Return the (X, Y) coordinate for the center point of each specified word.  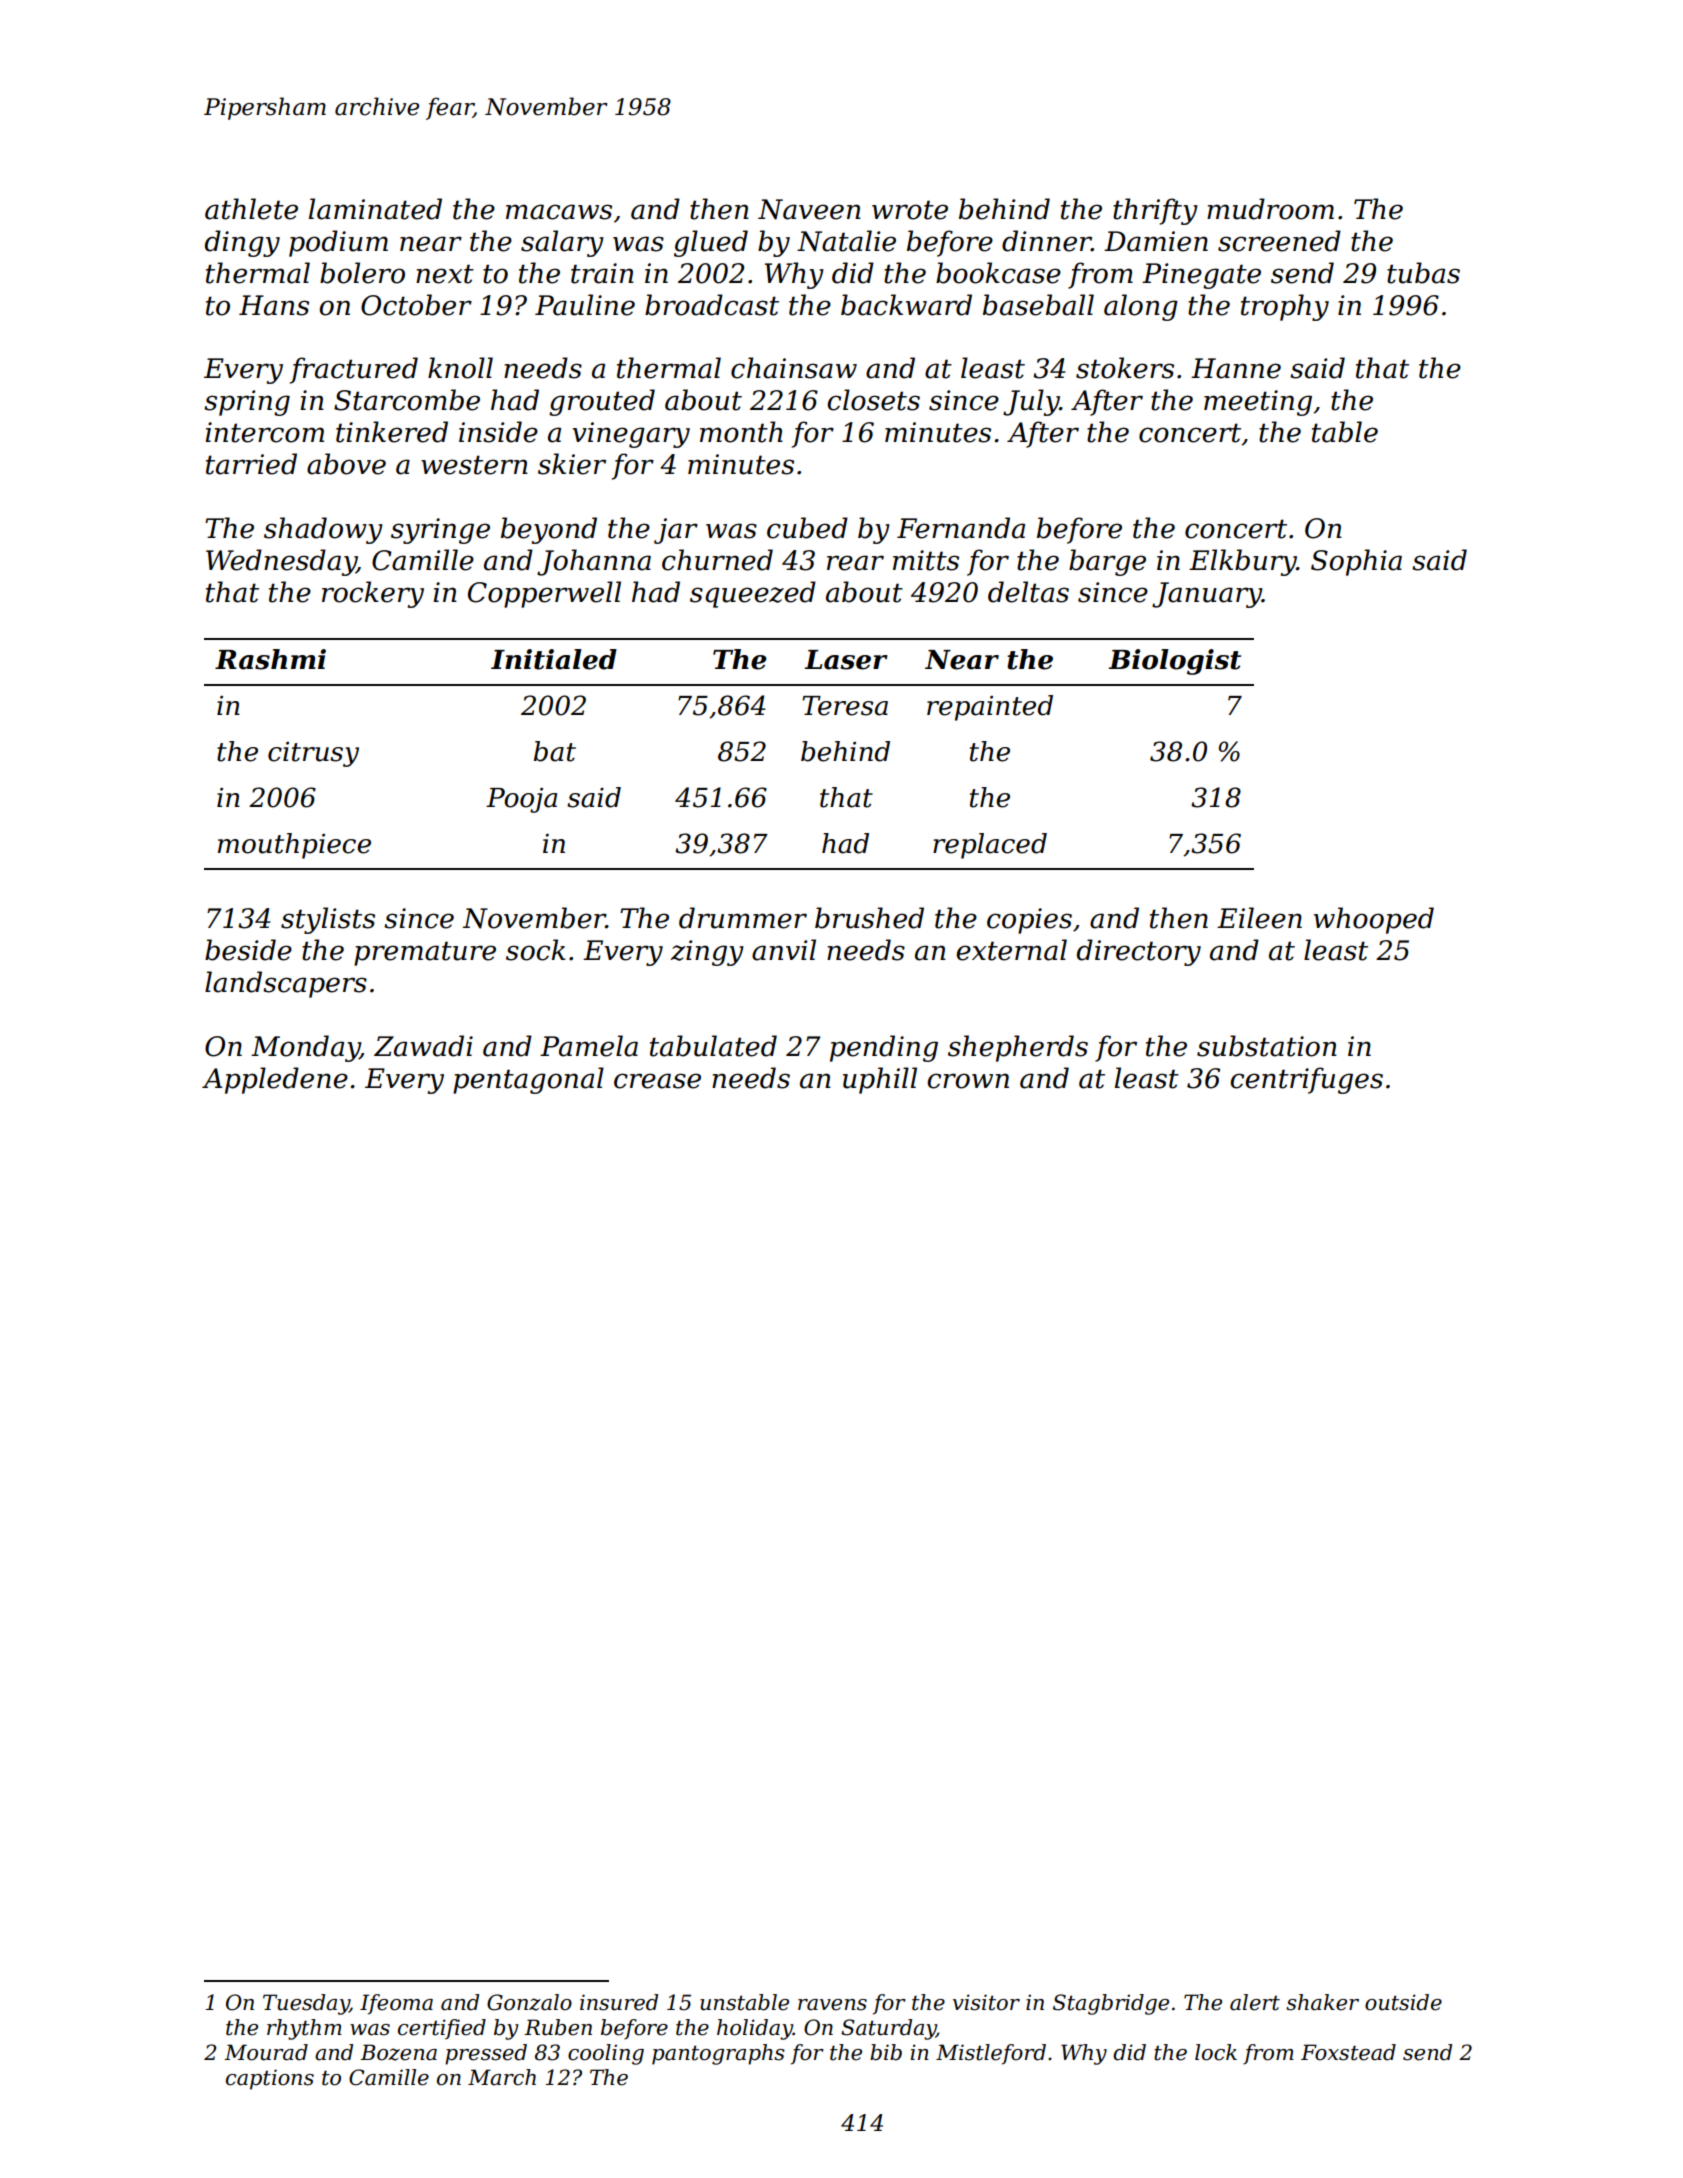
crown (968, 1081)
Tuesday (306, 2004)
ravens (832, 2005)
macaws (559, 212)
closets (873, 400)
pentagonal (528, 1080)
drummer (743, 918)
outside (1403, 2002)
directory (1139, 952)
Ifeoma (396, 2004)
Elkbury (1243, 562)
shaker (1322, 2002)
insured (619, 2002)
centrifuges (1306, 1080)
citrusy (313, 754)
